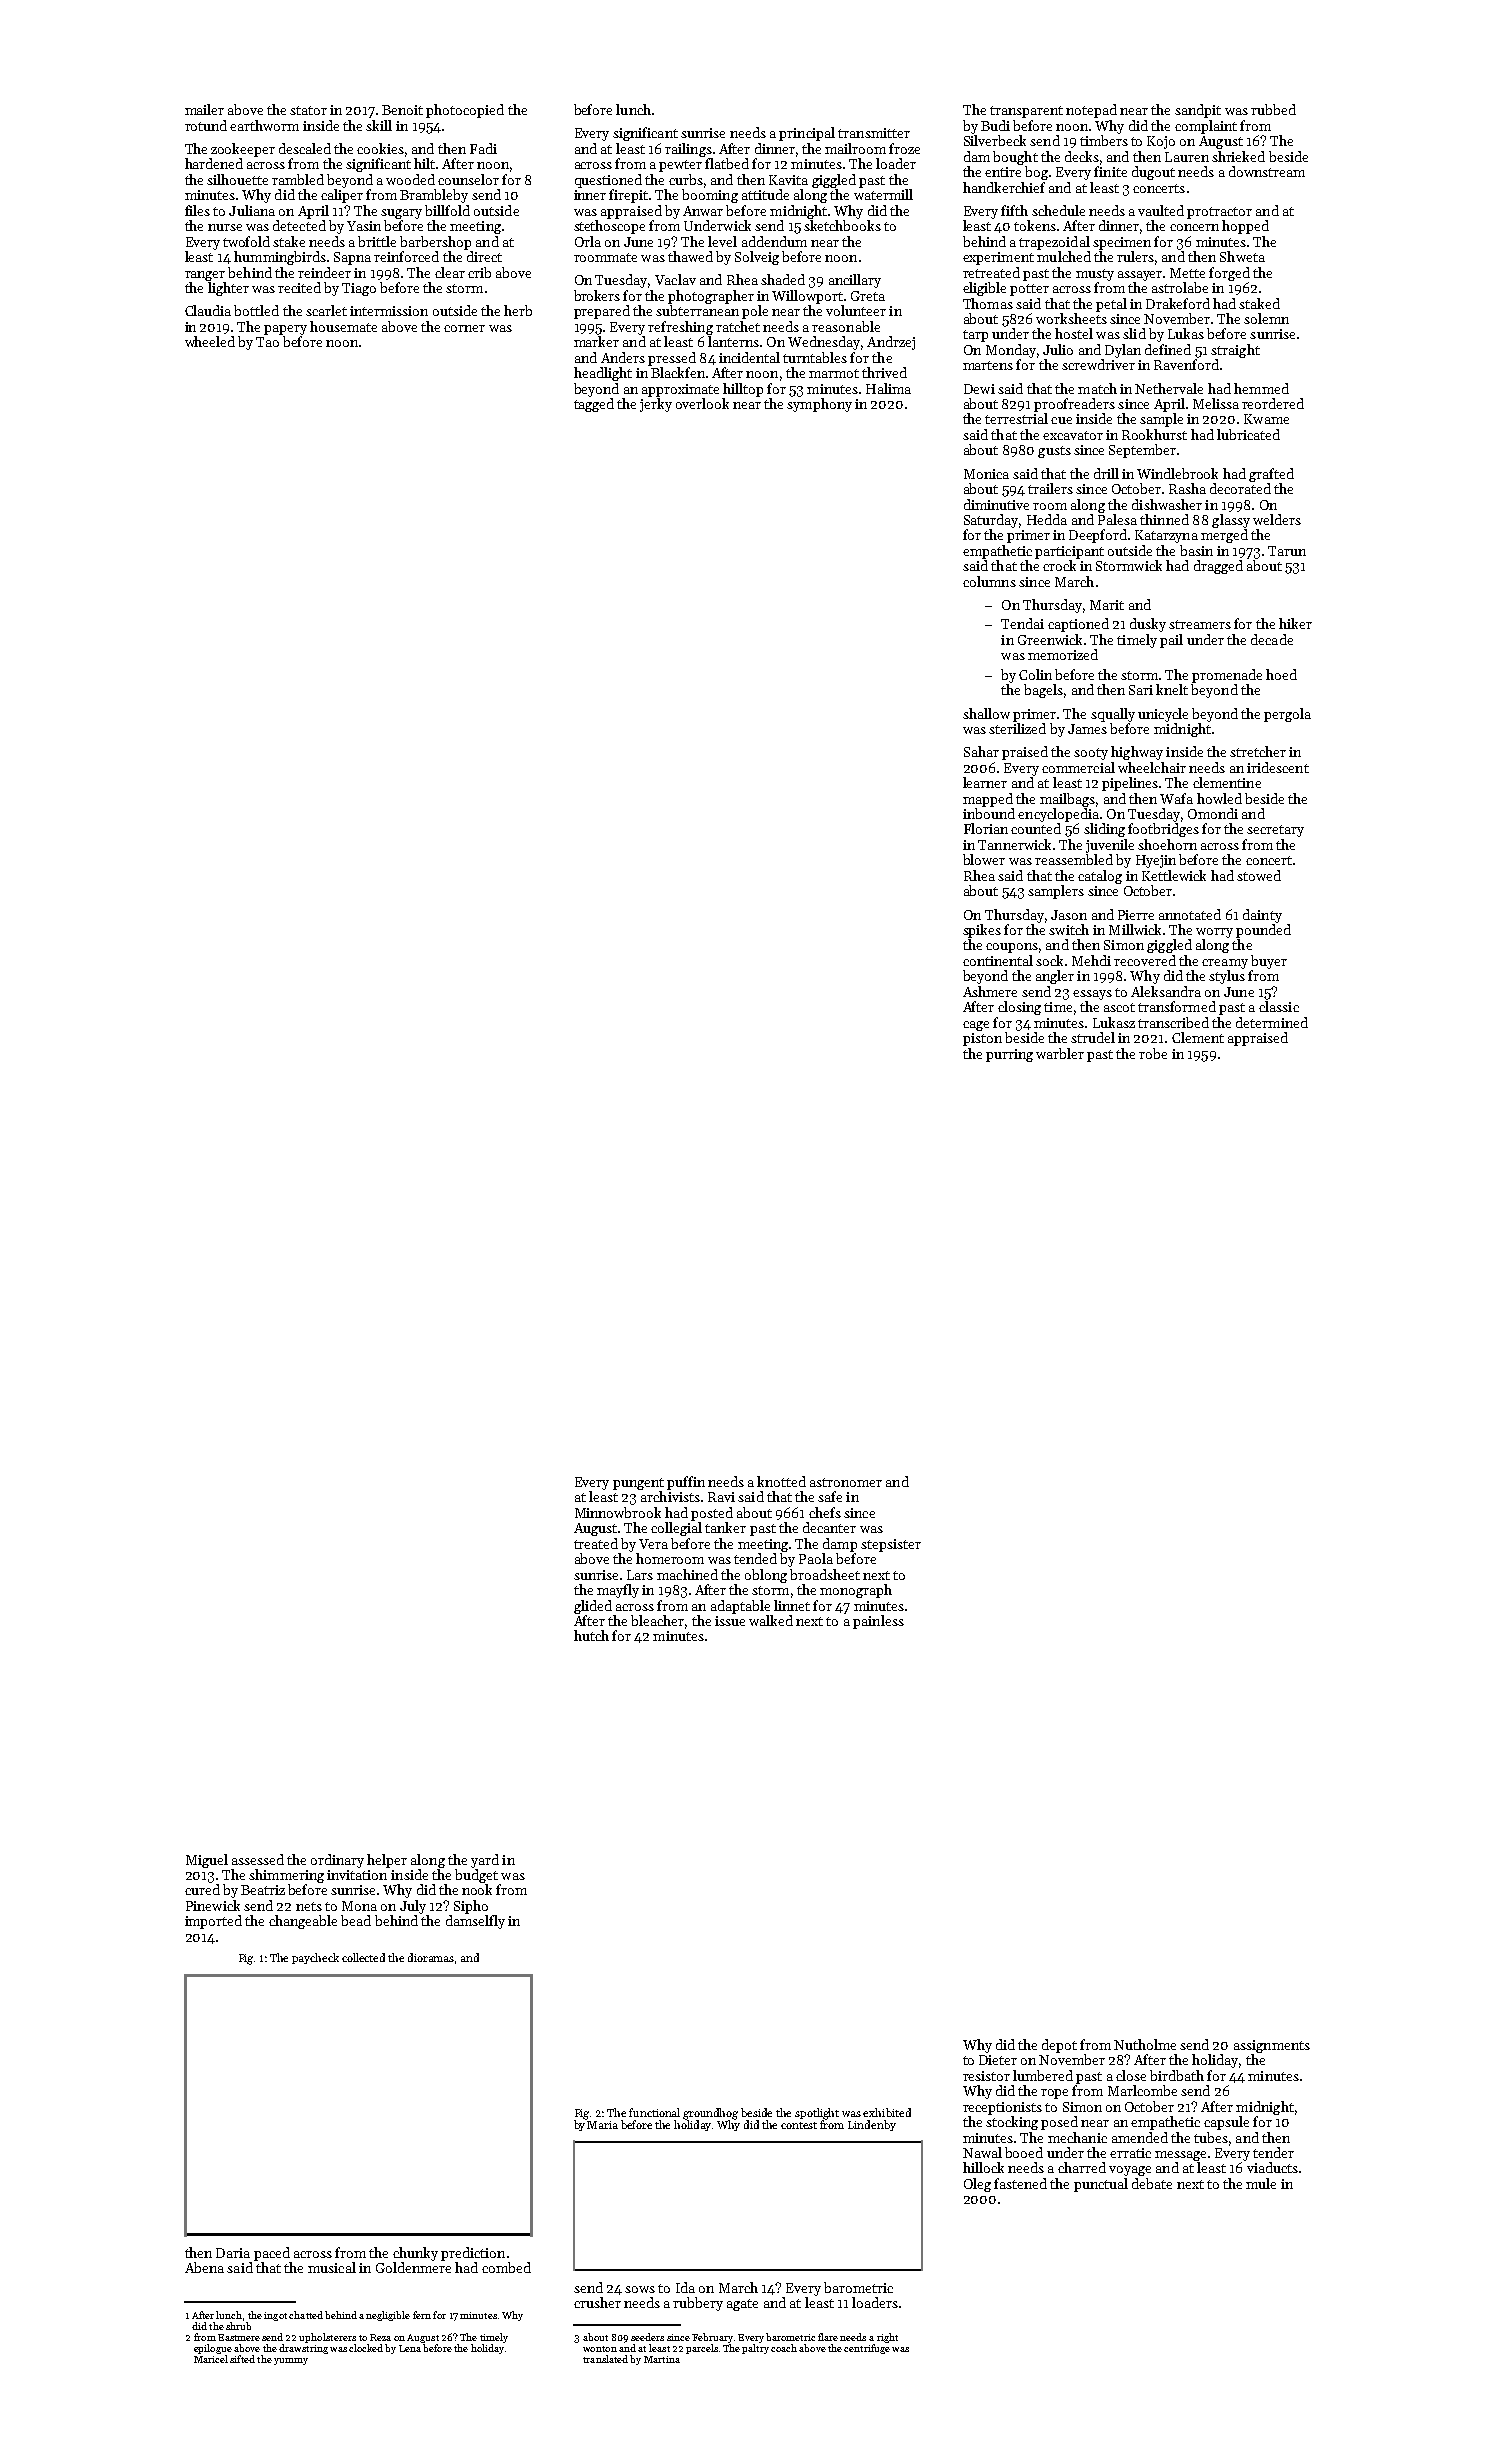  Describe the element at coordinates (982, 1039) in the page. I see `piston` at that location.
